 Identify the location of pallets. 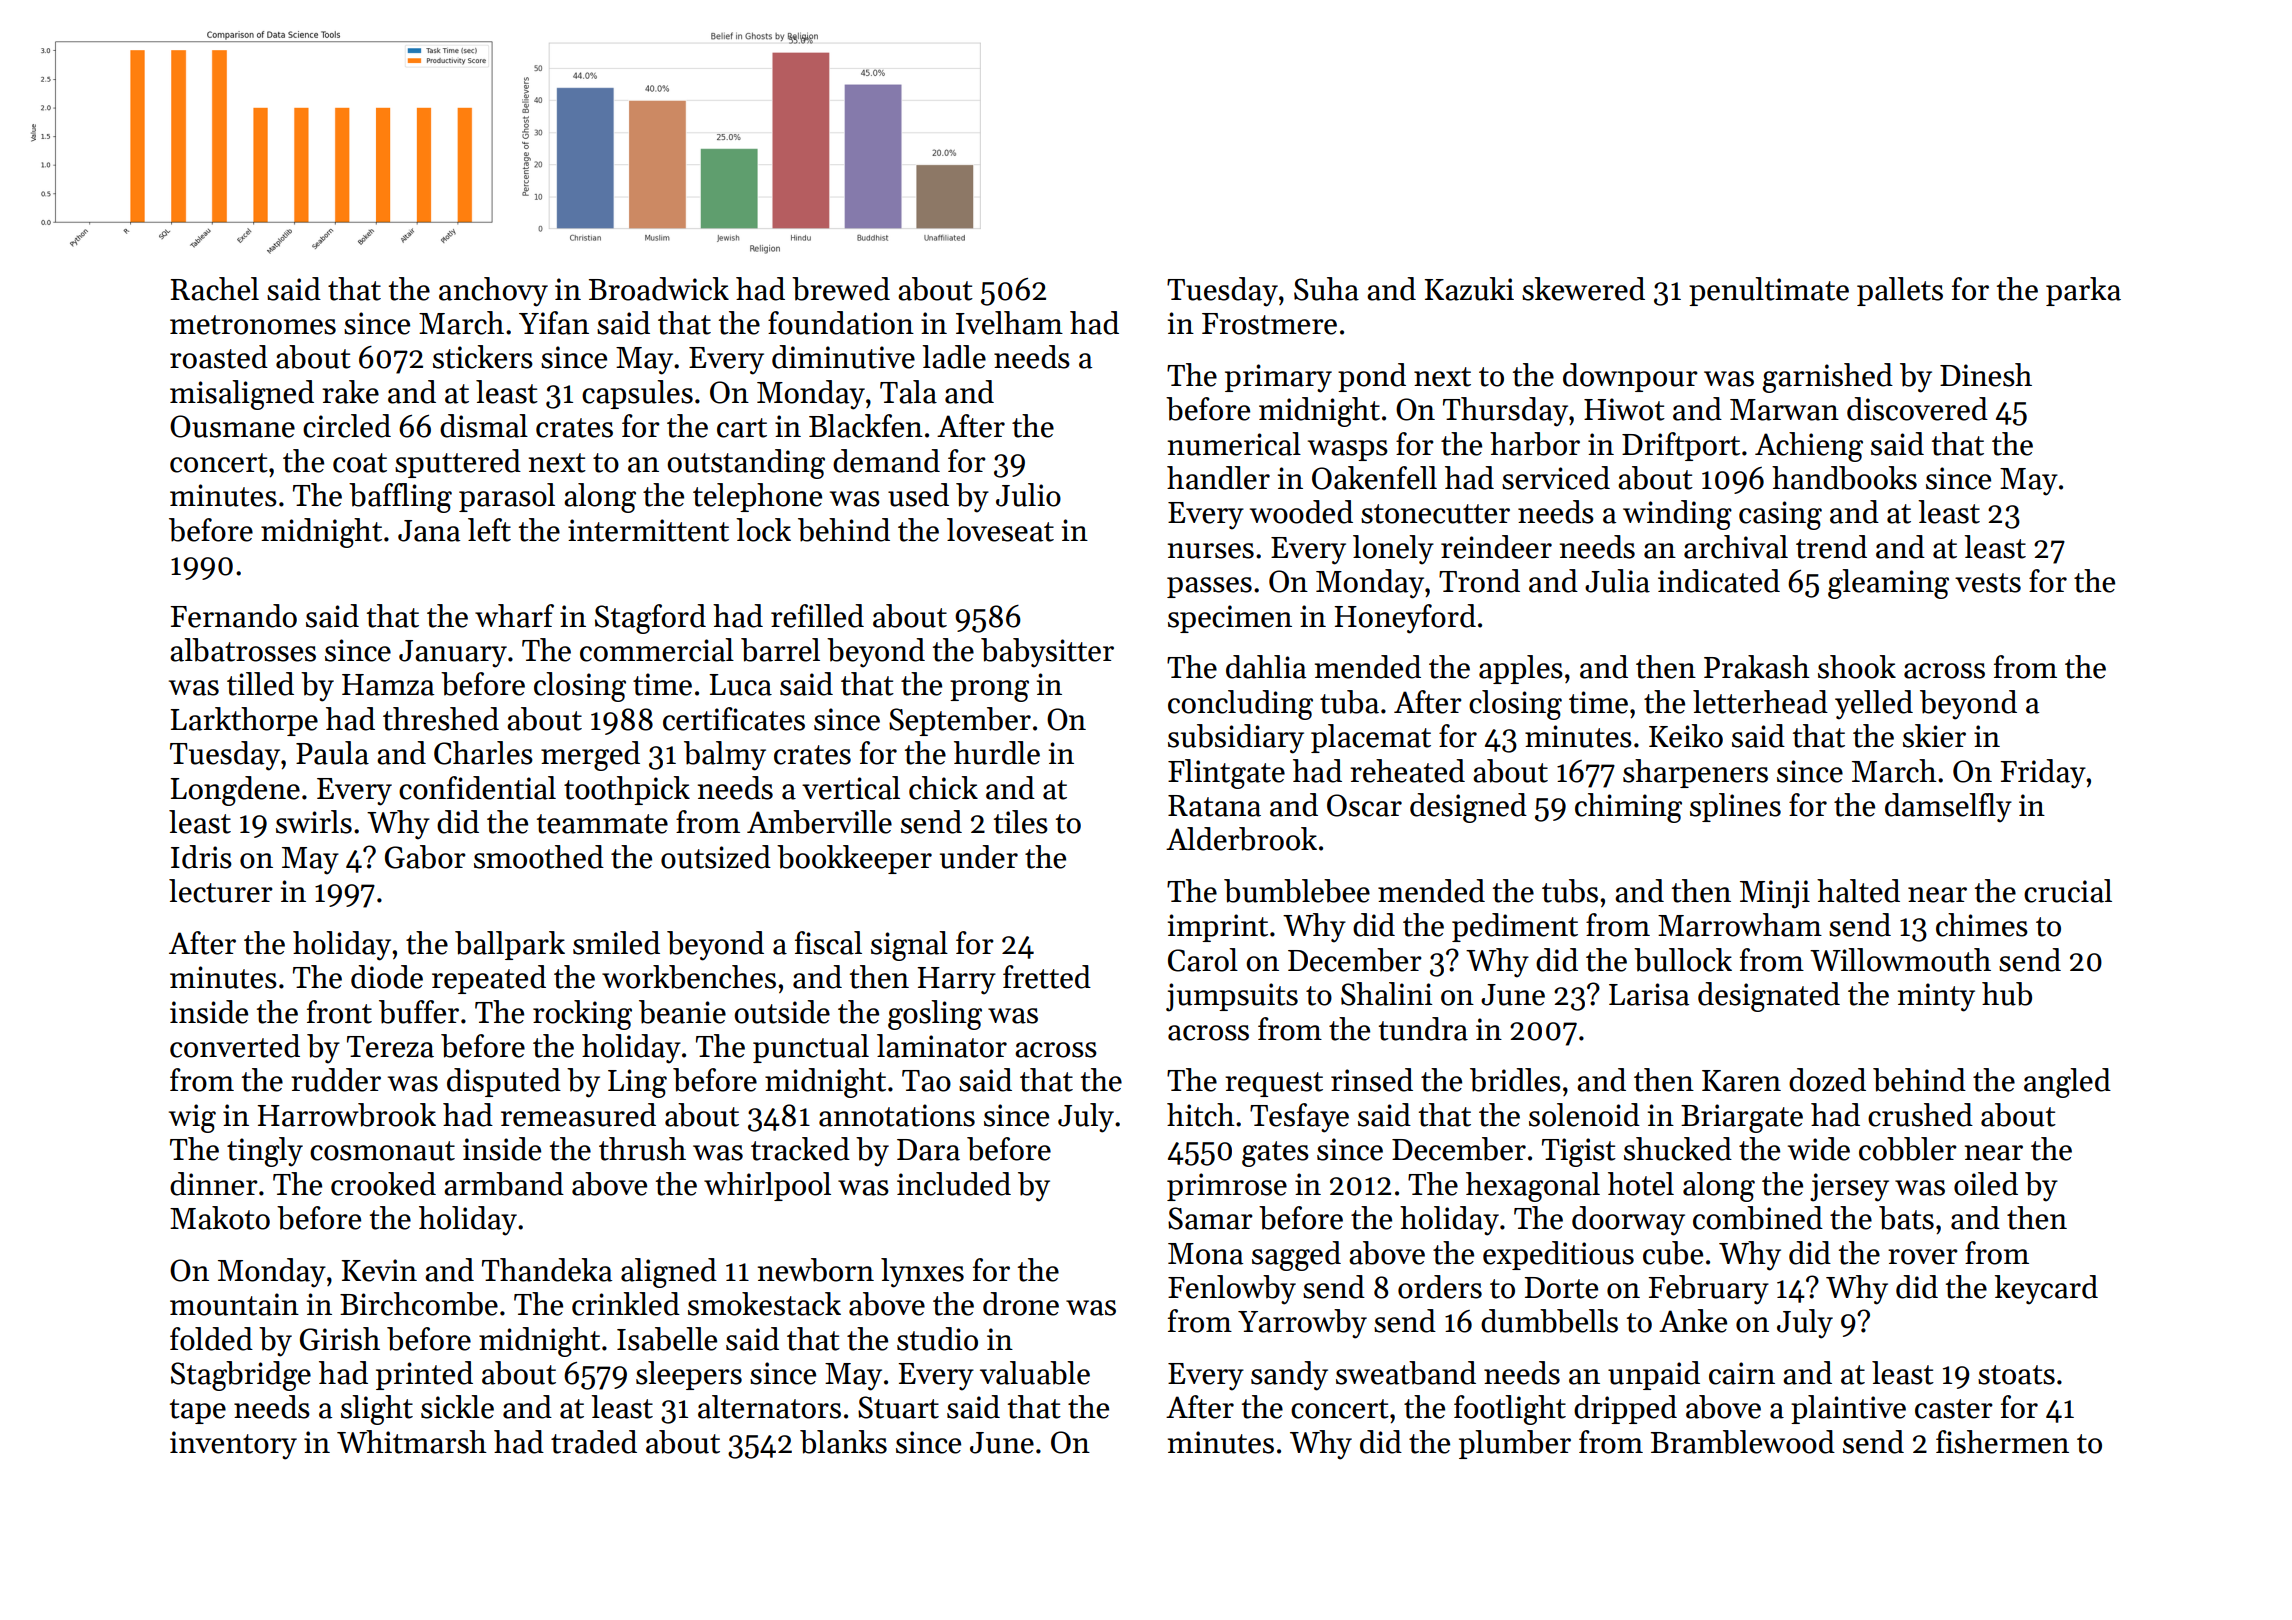
(1900, 291).
